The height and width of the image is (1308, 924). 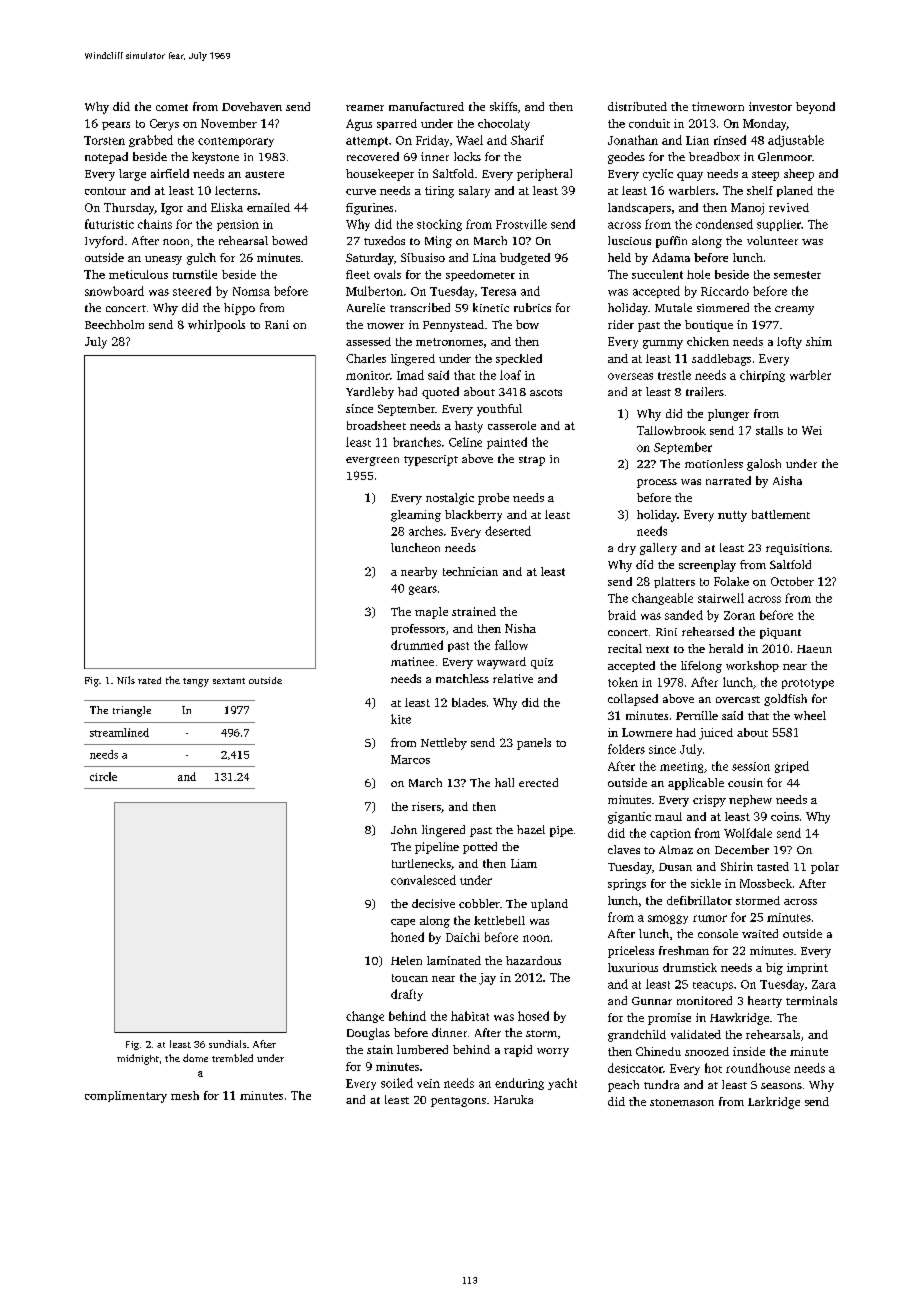 I want to click on circle, so click(x=103, y=776).
